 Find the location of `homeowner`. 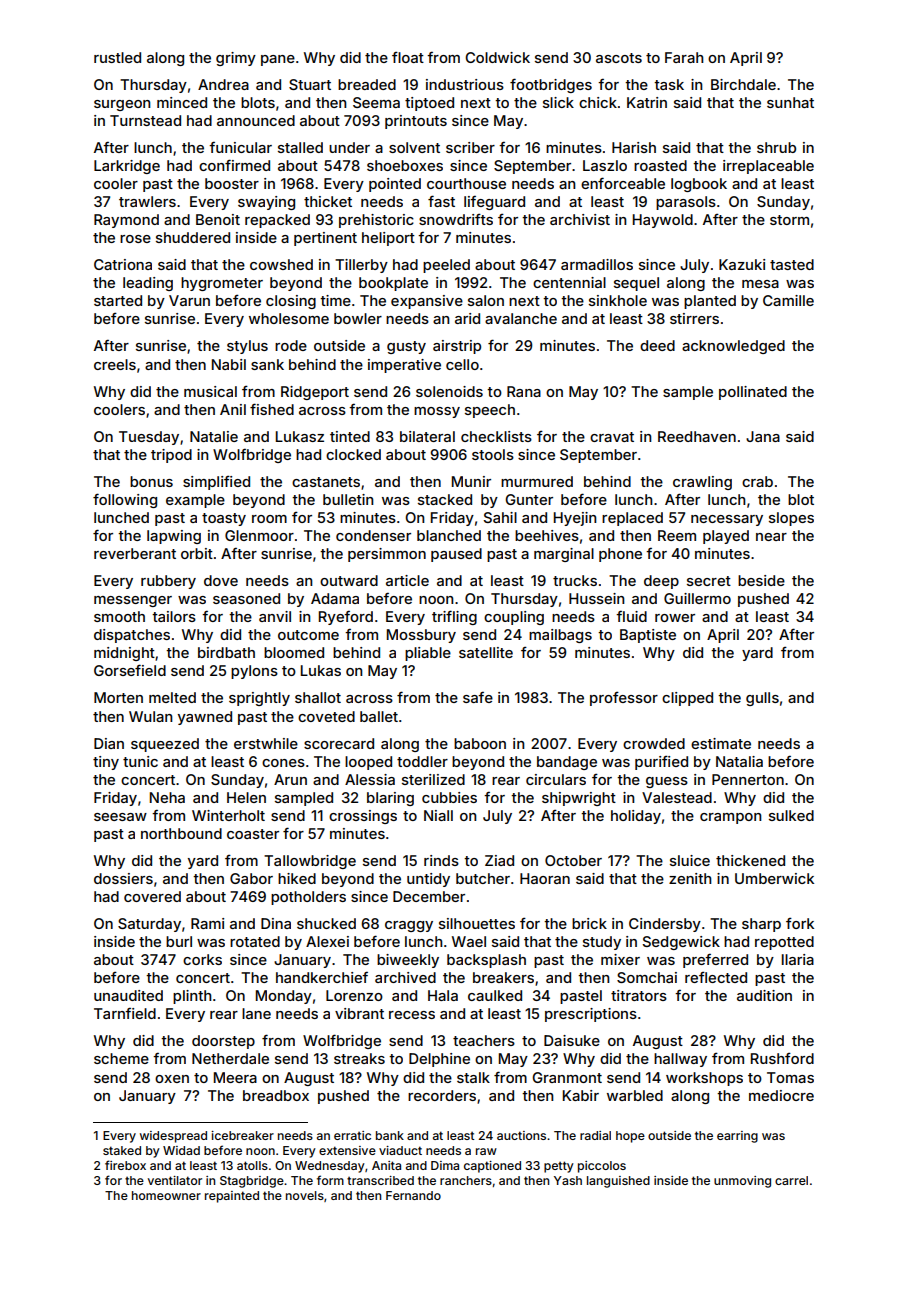

homeowner is located at coordinates (166, 1195).
